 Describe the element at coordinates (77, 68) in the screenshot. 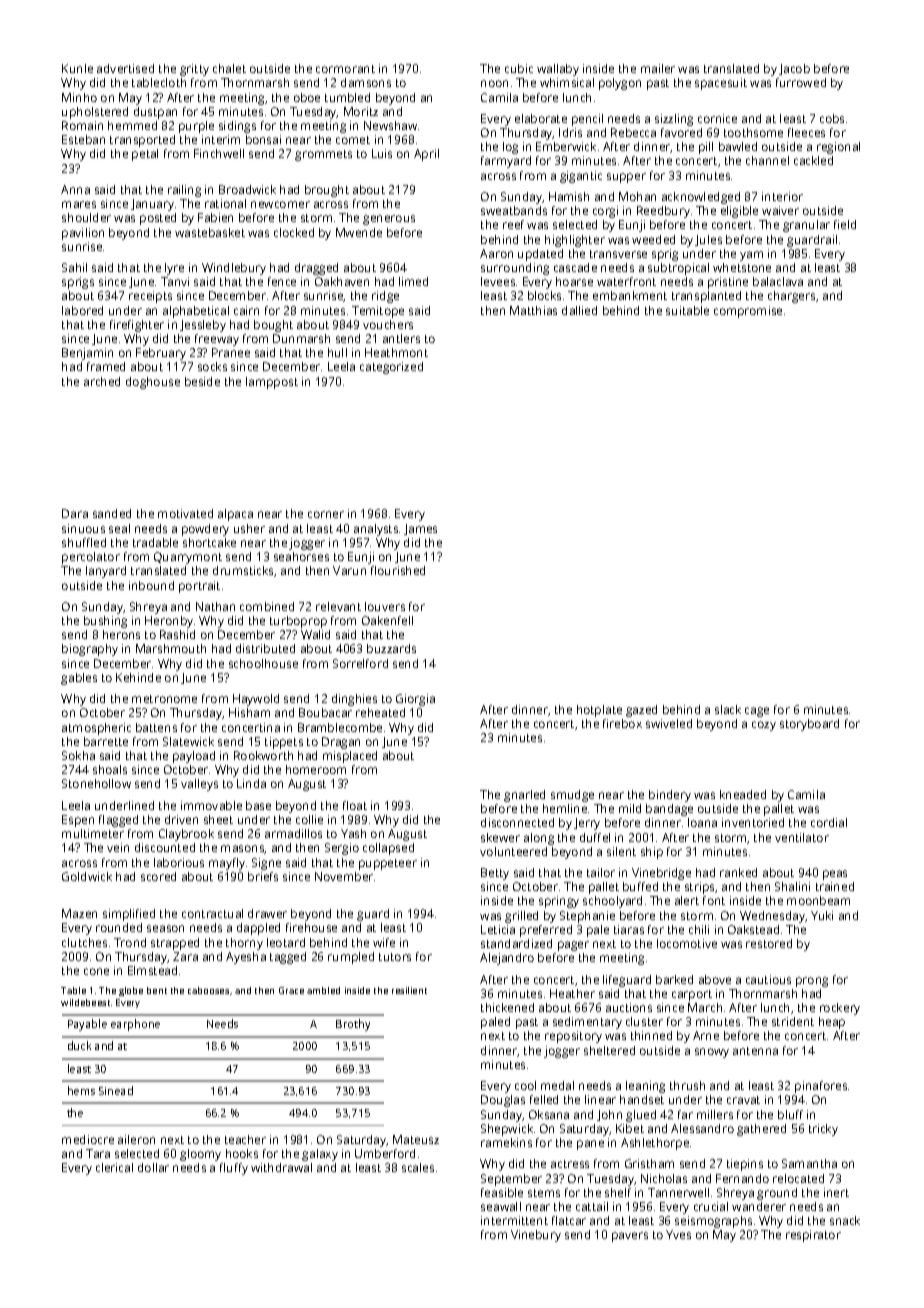

I see `Kunle` at that location.
